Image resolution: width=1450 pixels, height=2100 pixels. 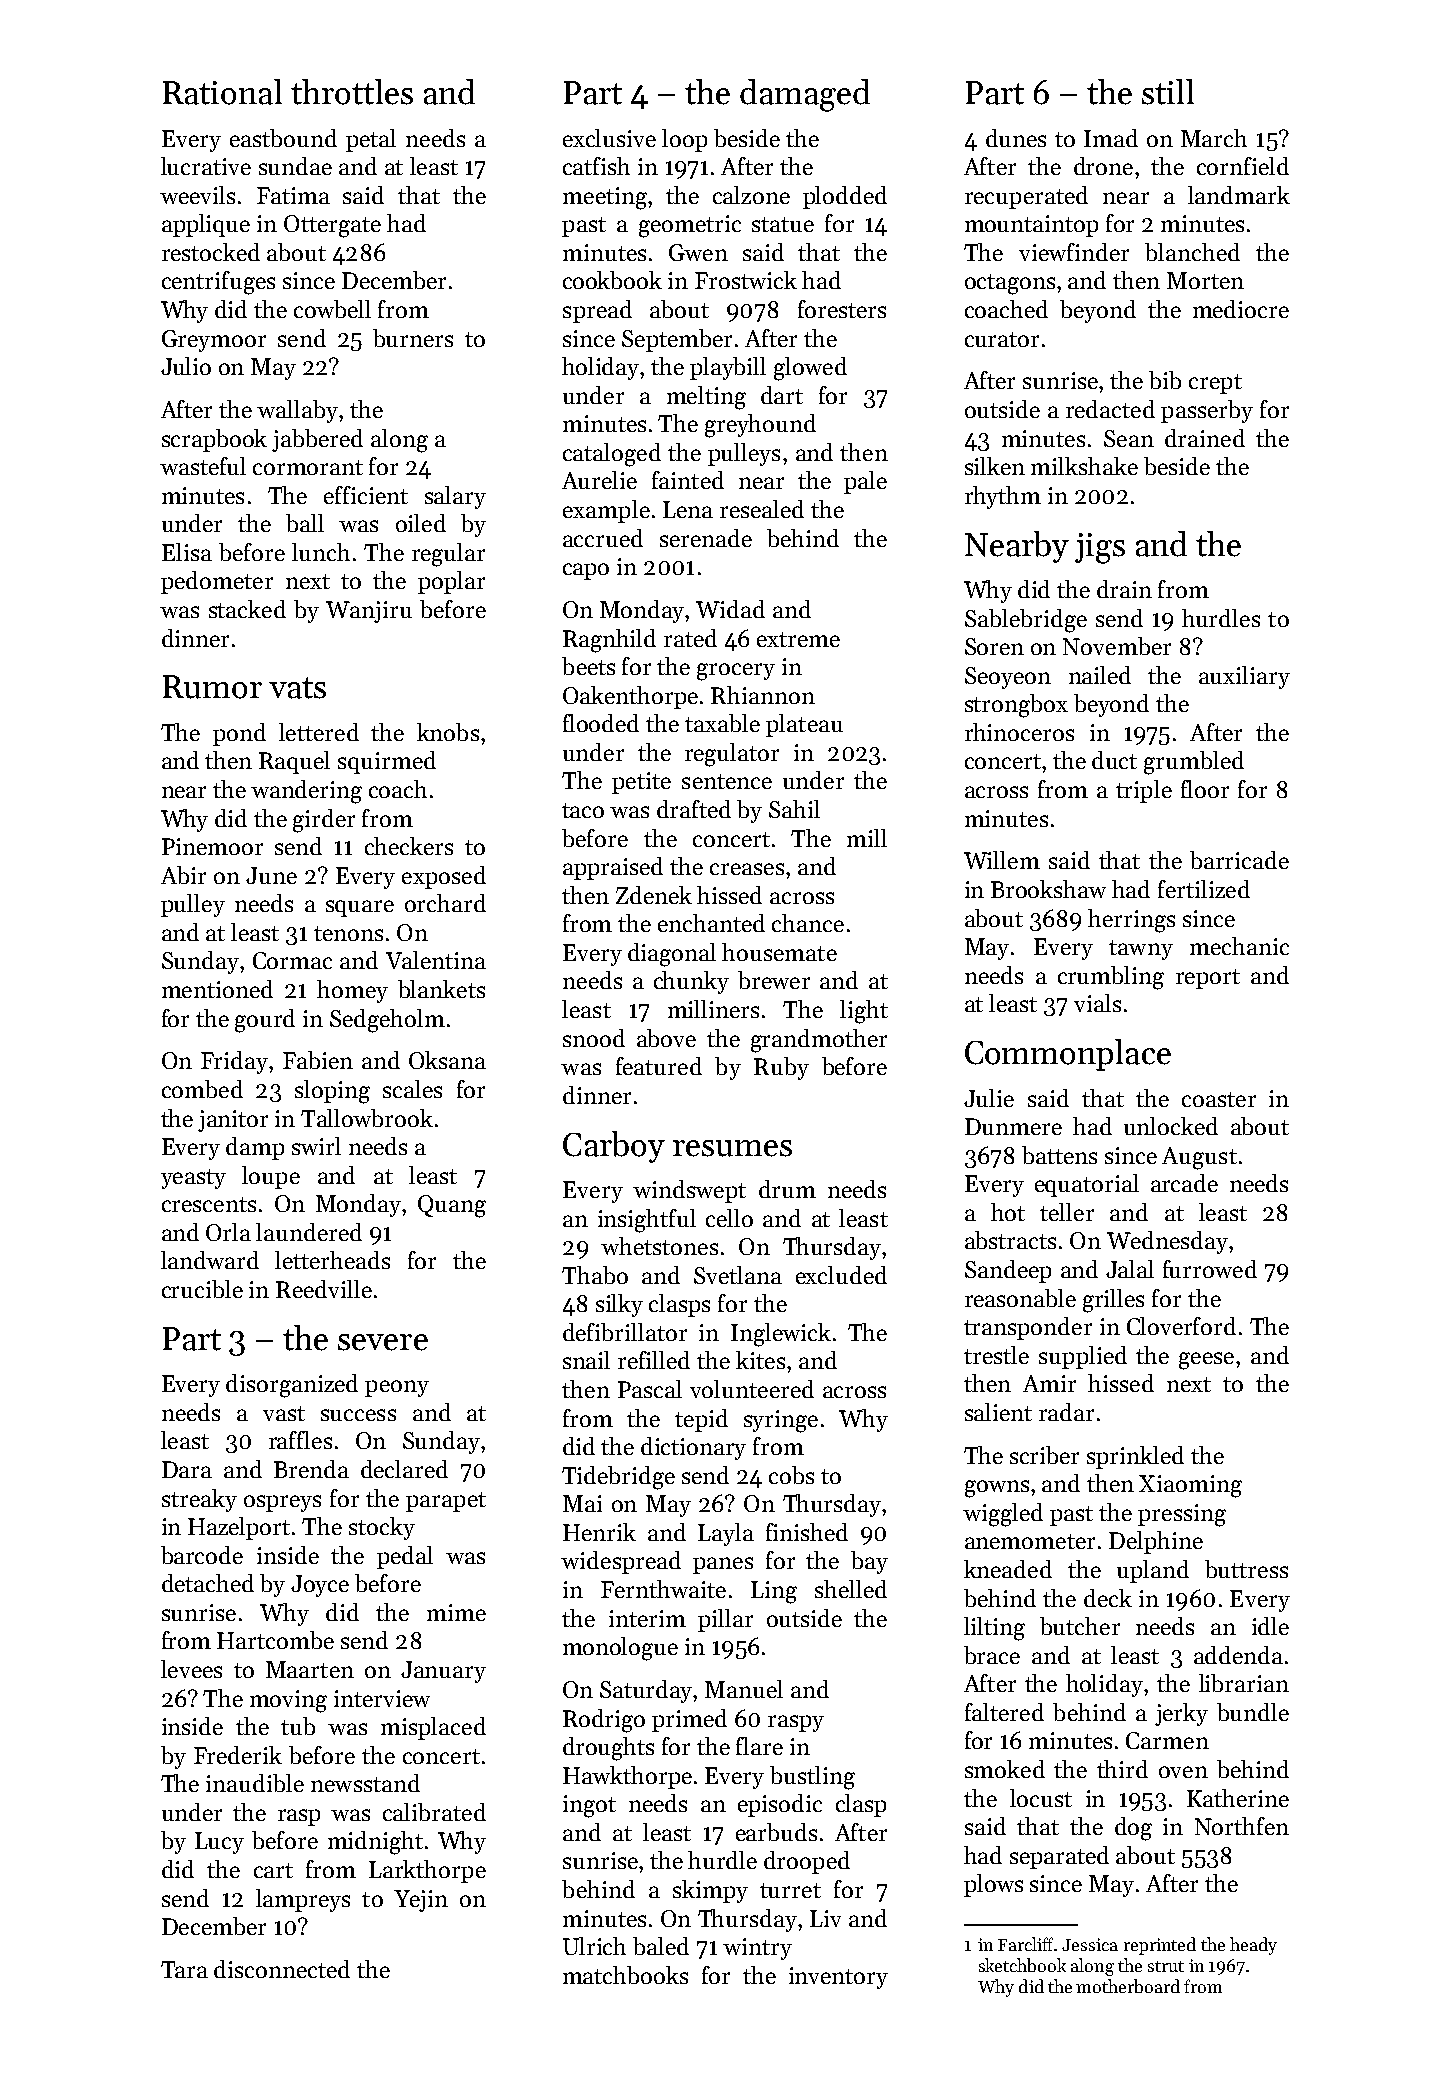 What do you see at coordinates (620, 1649) in the page?
I see `monologue` at bounding box center [620, 1649].
